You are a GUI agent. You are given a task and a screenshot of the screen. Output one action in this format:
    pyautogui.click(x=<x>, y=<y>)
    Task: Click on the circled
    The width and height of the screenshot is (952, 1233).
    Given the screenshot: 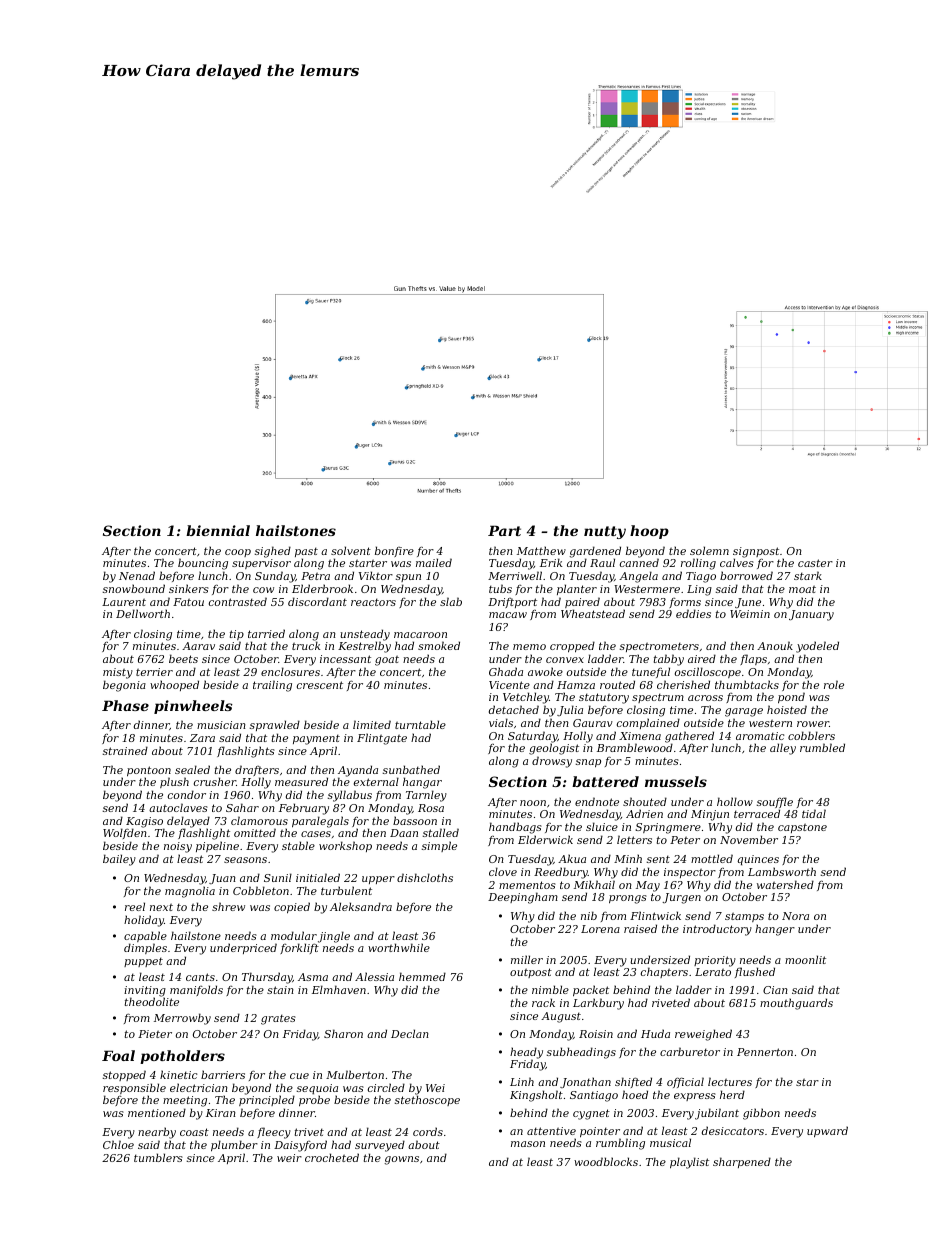 What is the action you would take?
    pyautogui.click(x=386, y=1087)
